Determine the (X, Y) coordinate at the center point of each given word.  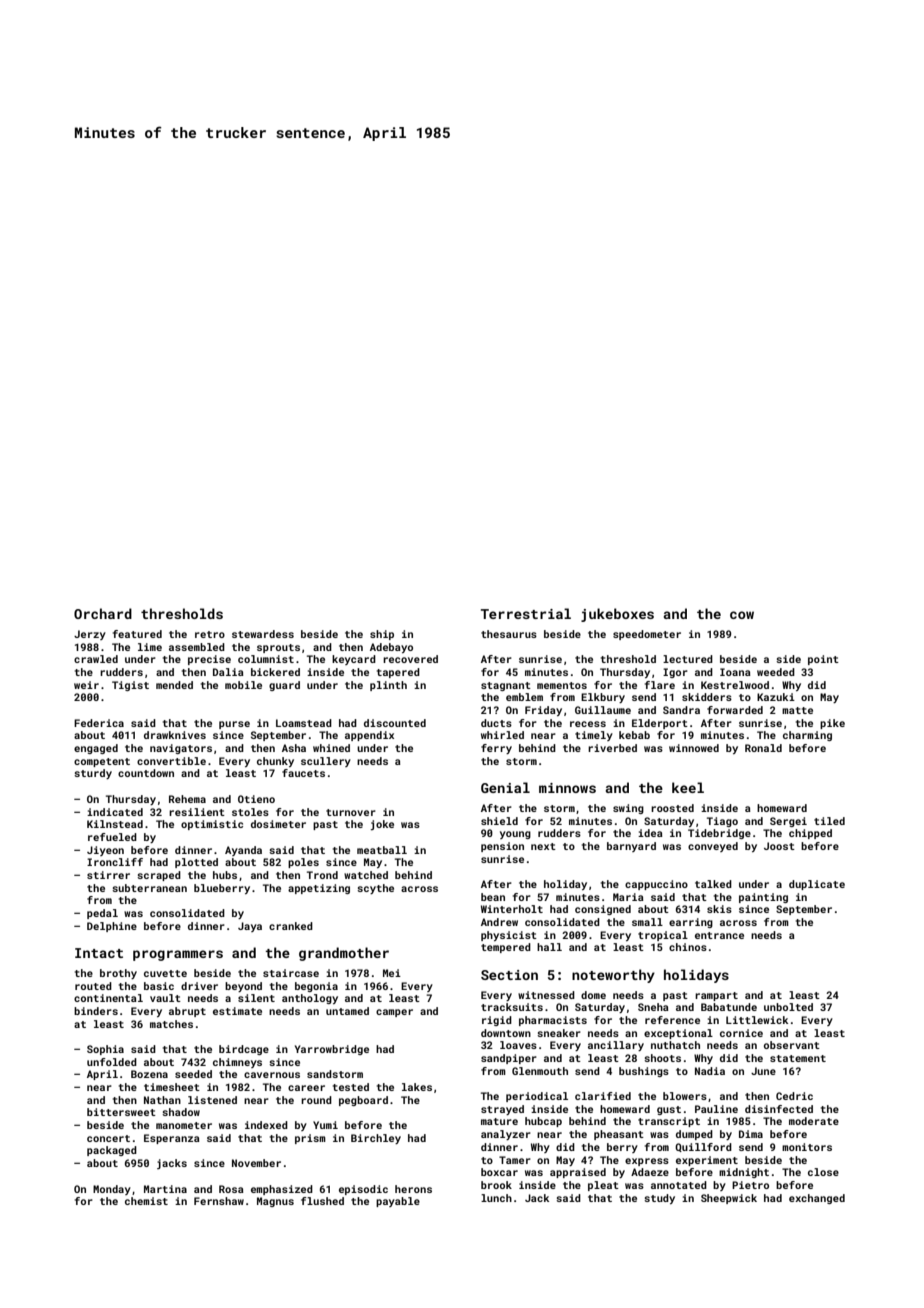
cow (742, 615)
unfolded (112, 1062)
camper (394, 1013)
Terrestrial (526, 613)
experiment (707, 1161)
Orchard (103, 613)
